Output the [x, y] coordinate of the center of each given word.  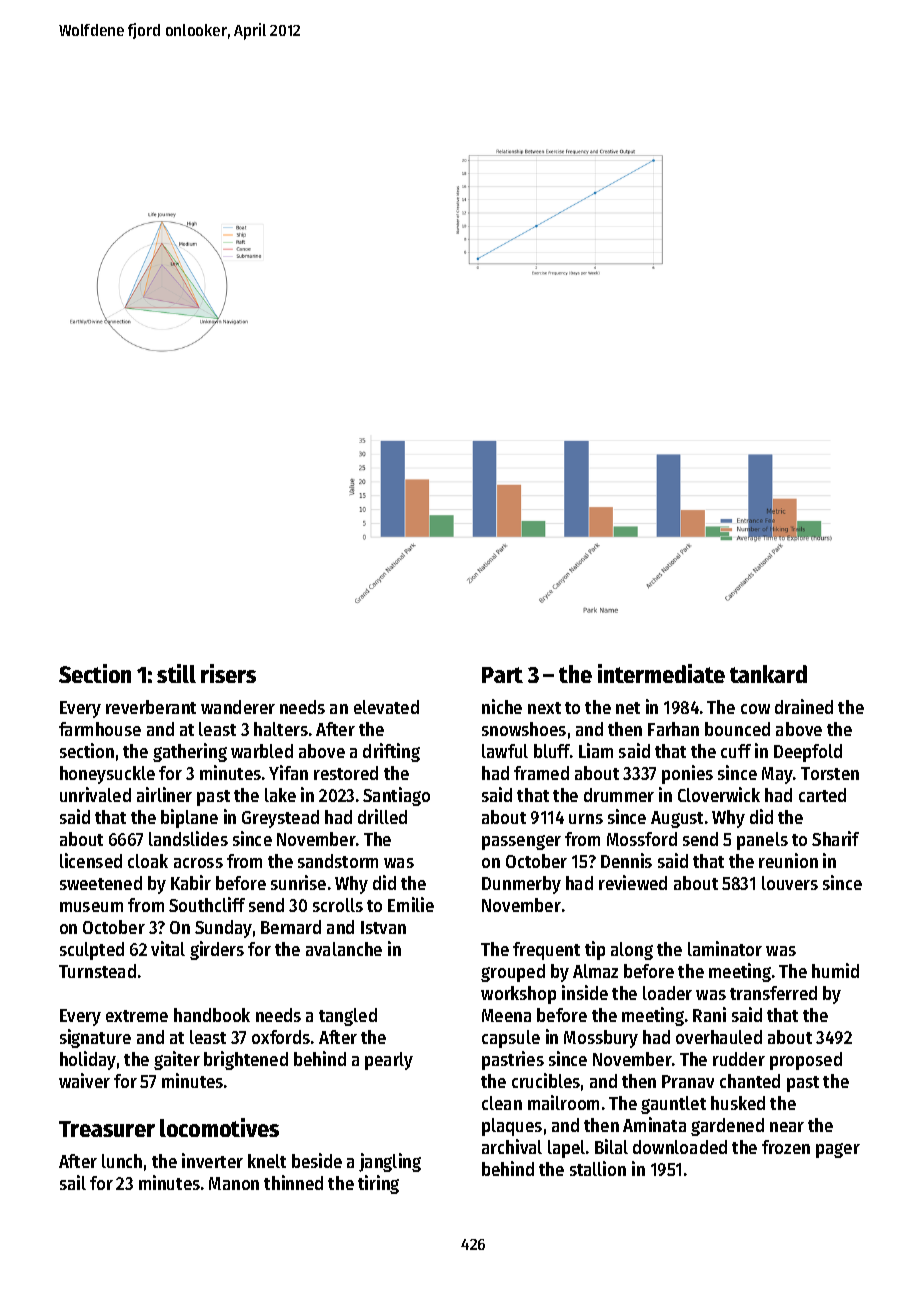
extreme [137, 1016]
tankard [768, 674]
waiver [84, 1080]
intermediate [661, 673]
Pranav [688, 1081]
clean [502, 1103]
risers [228, 673]
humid [835, 970]
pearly [389, 1061]
